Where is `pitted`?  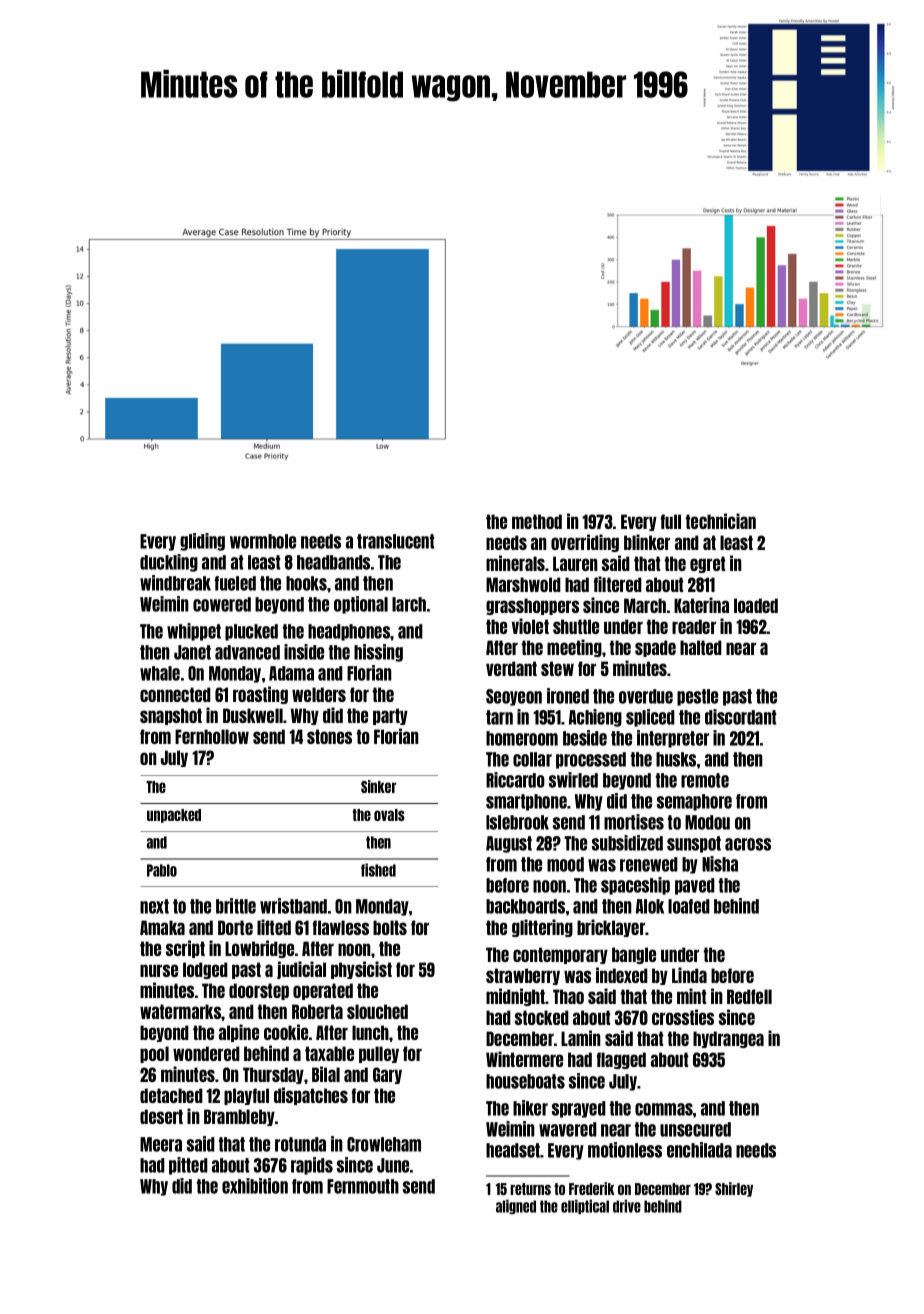
pitted is located at coordinates (188, 1166).
